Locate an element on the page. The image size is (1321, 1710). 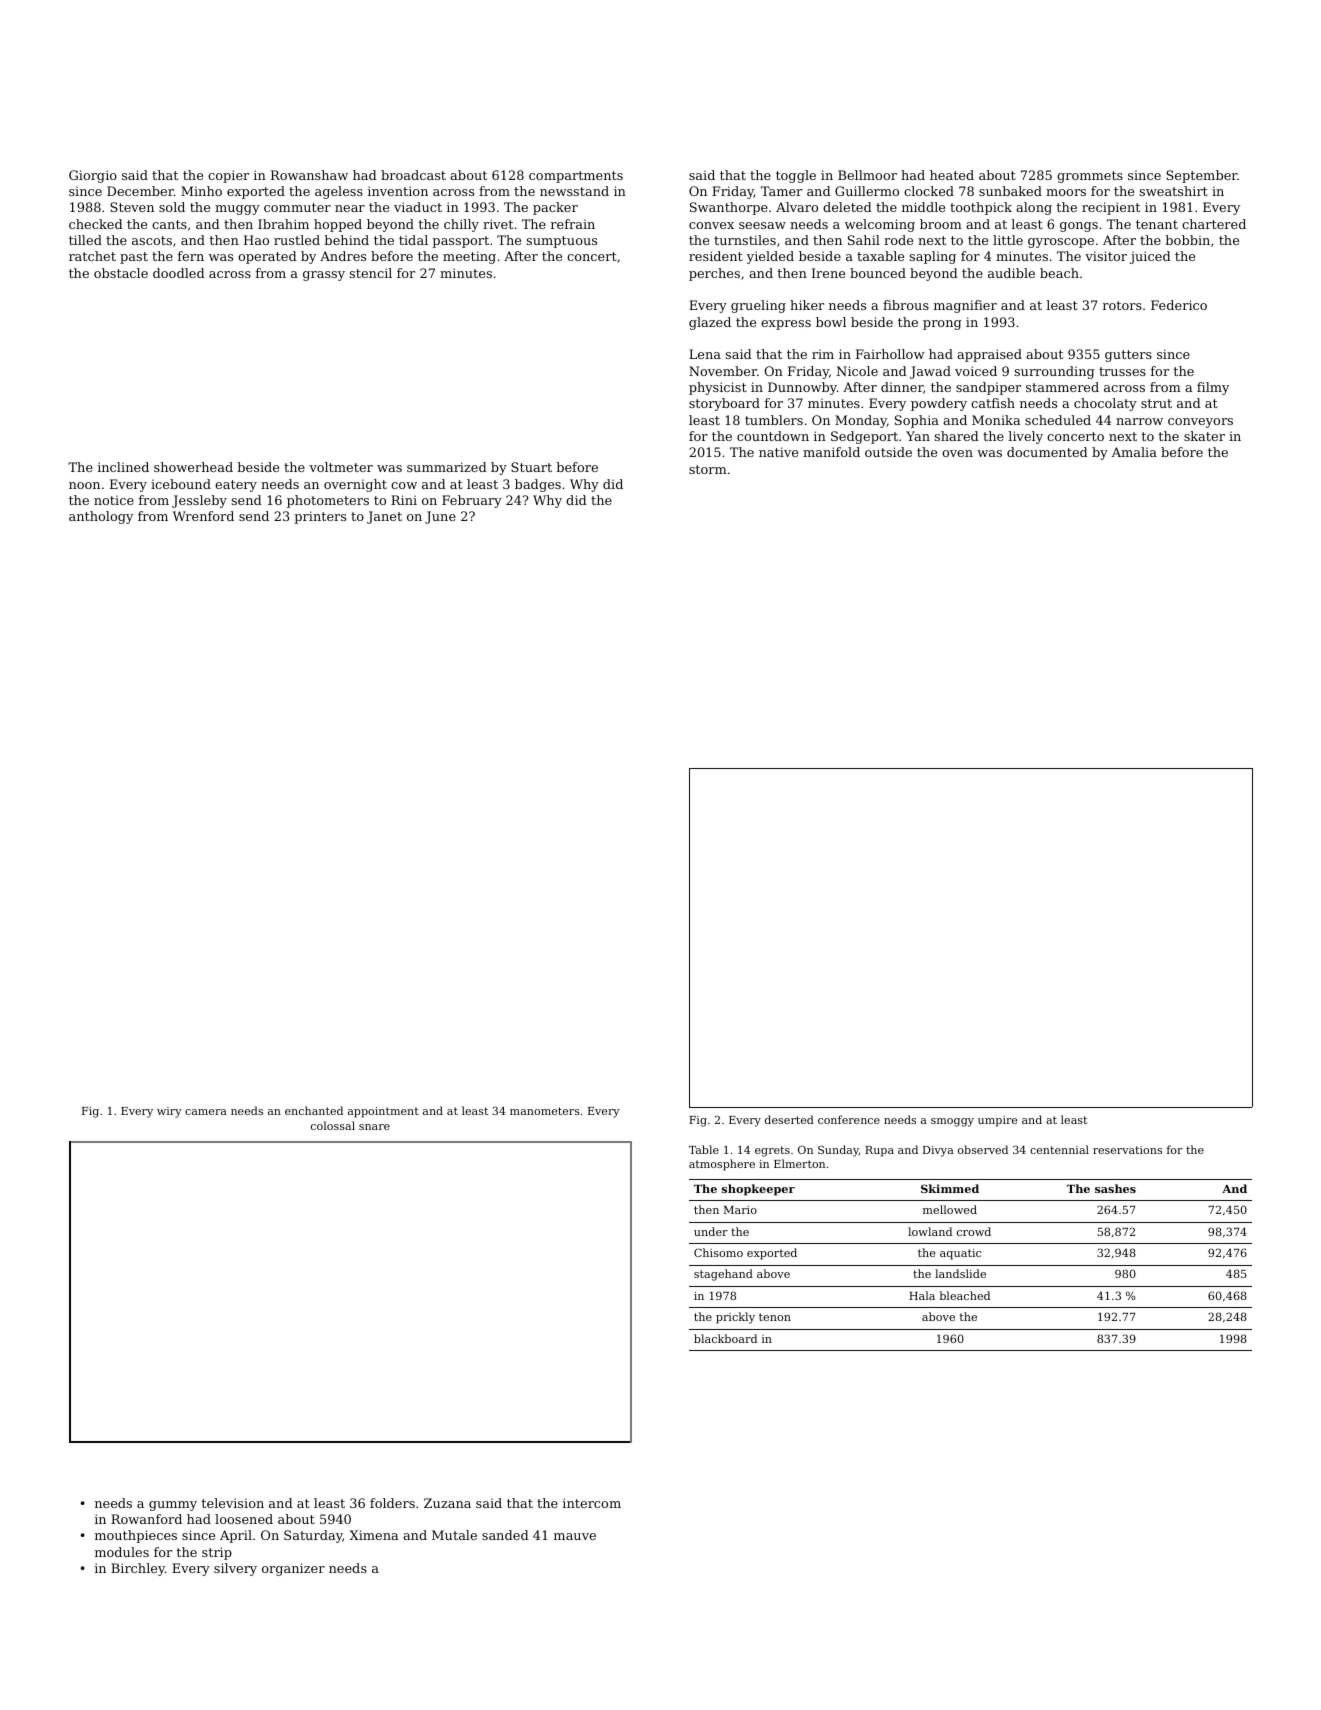
chartered is located at coordinates (1214, 224).
